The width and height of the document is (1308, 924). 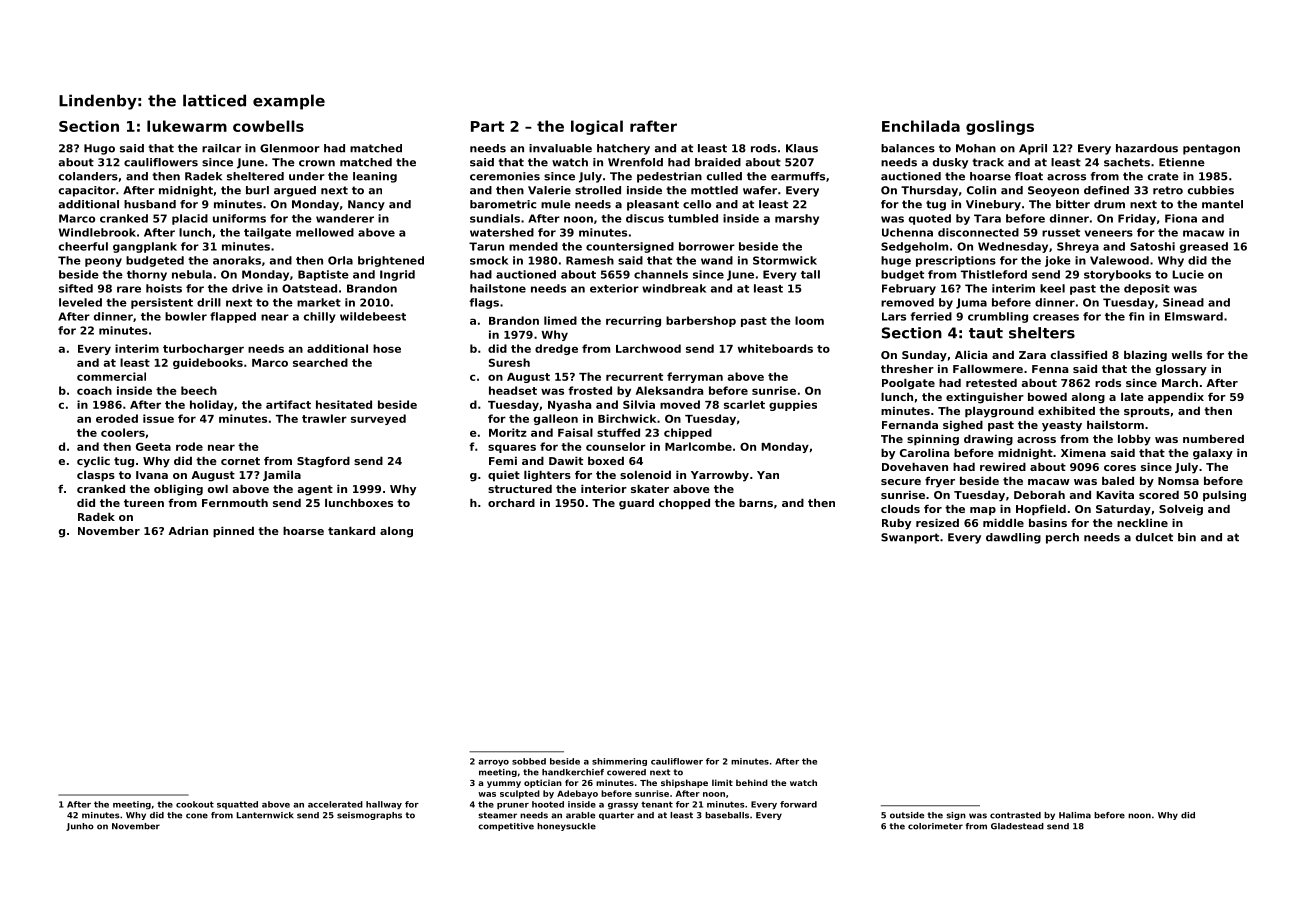 What do you see at coordinates (233, 317) in the document?
I see `flapped` at bounding box center [233, 317].
